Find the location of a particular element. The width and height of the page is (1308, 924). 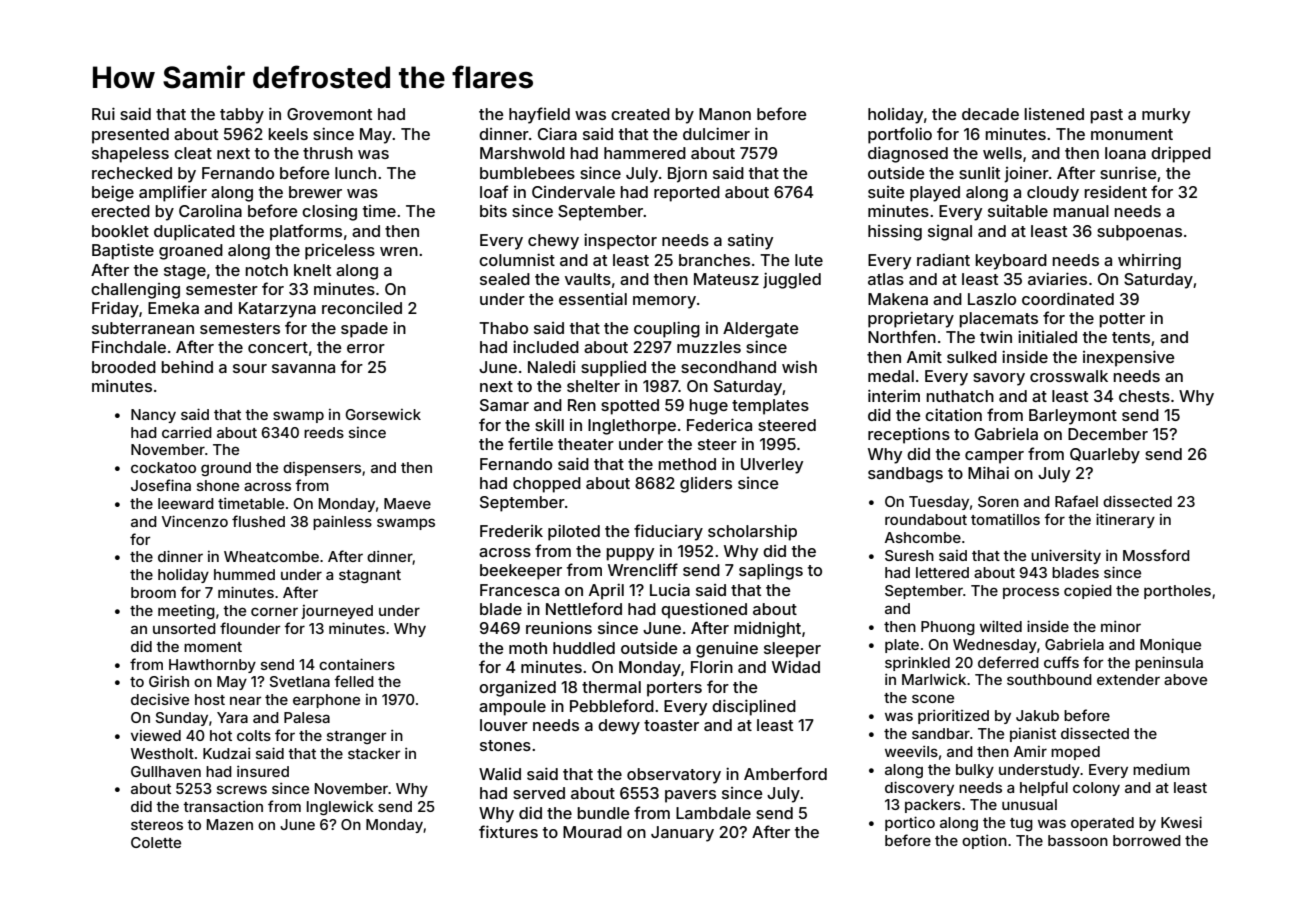

Carolina is located at coordinates (210, 210).
